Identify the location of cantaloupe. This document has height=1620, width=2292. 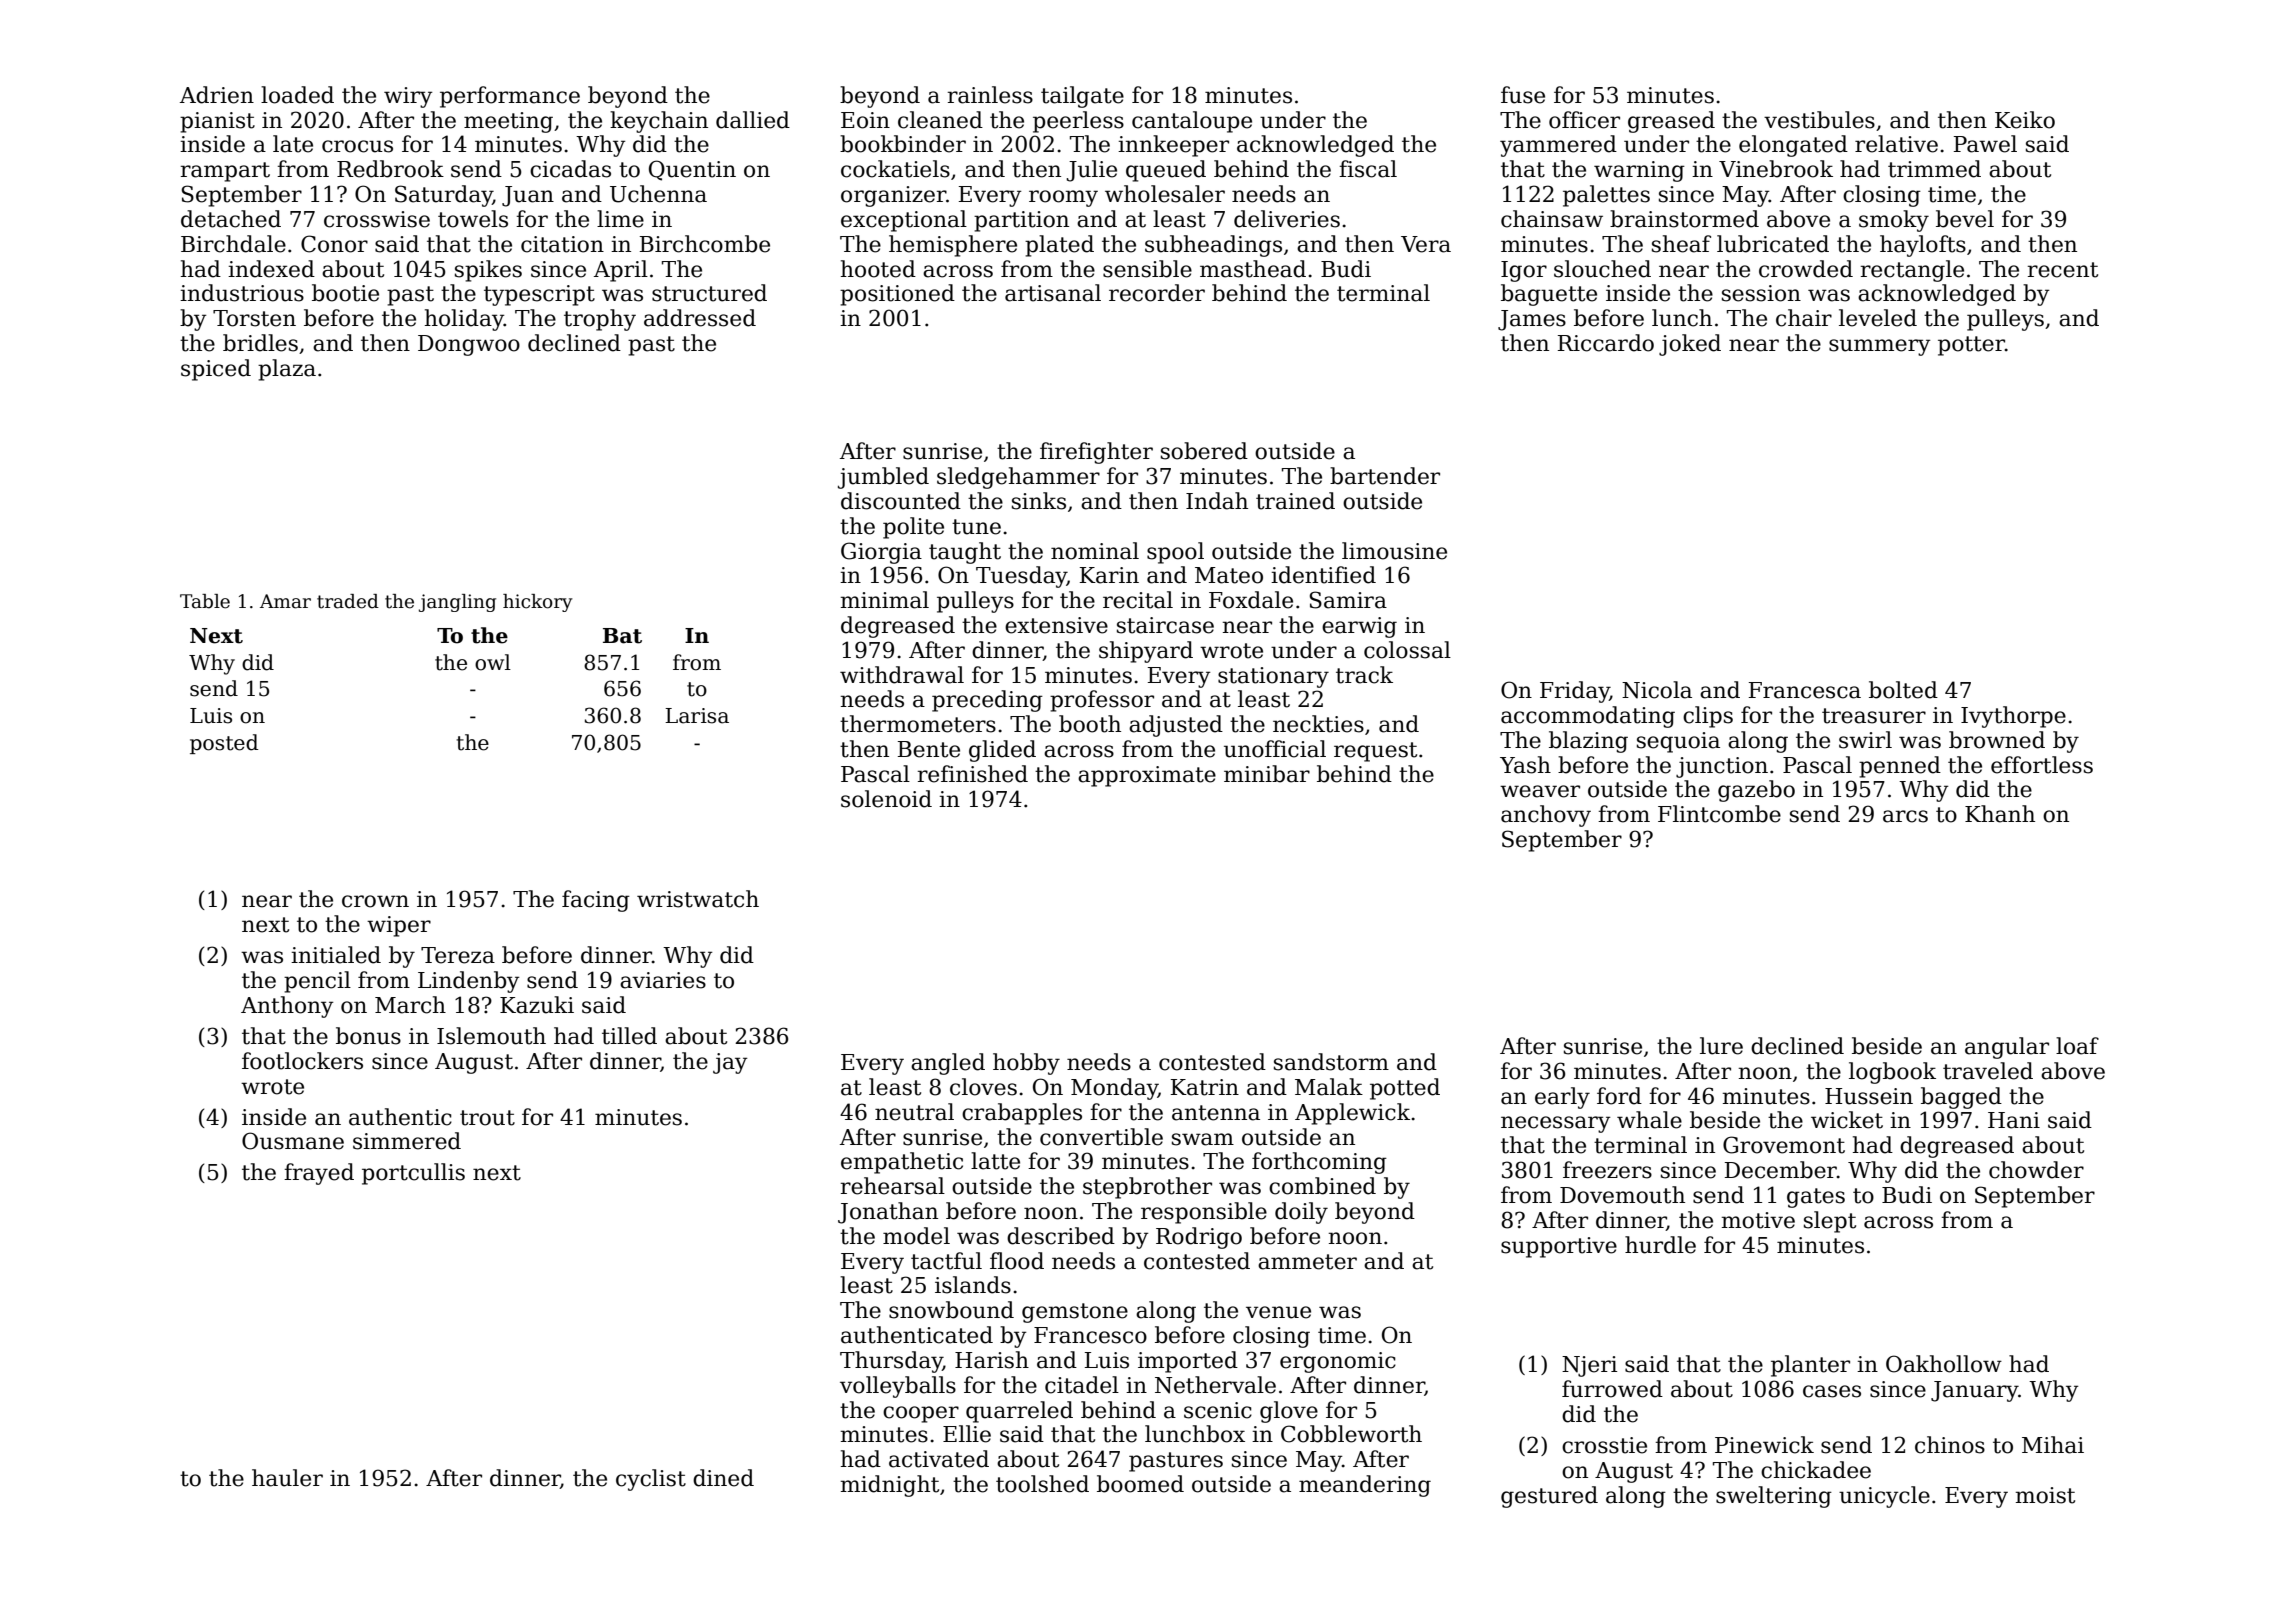
(1192, 122).
